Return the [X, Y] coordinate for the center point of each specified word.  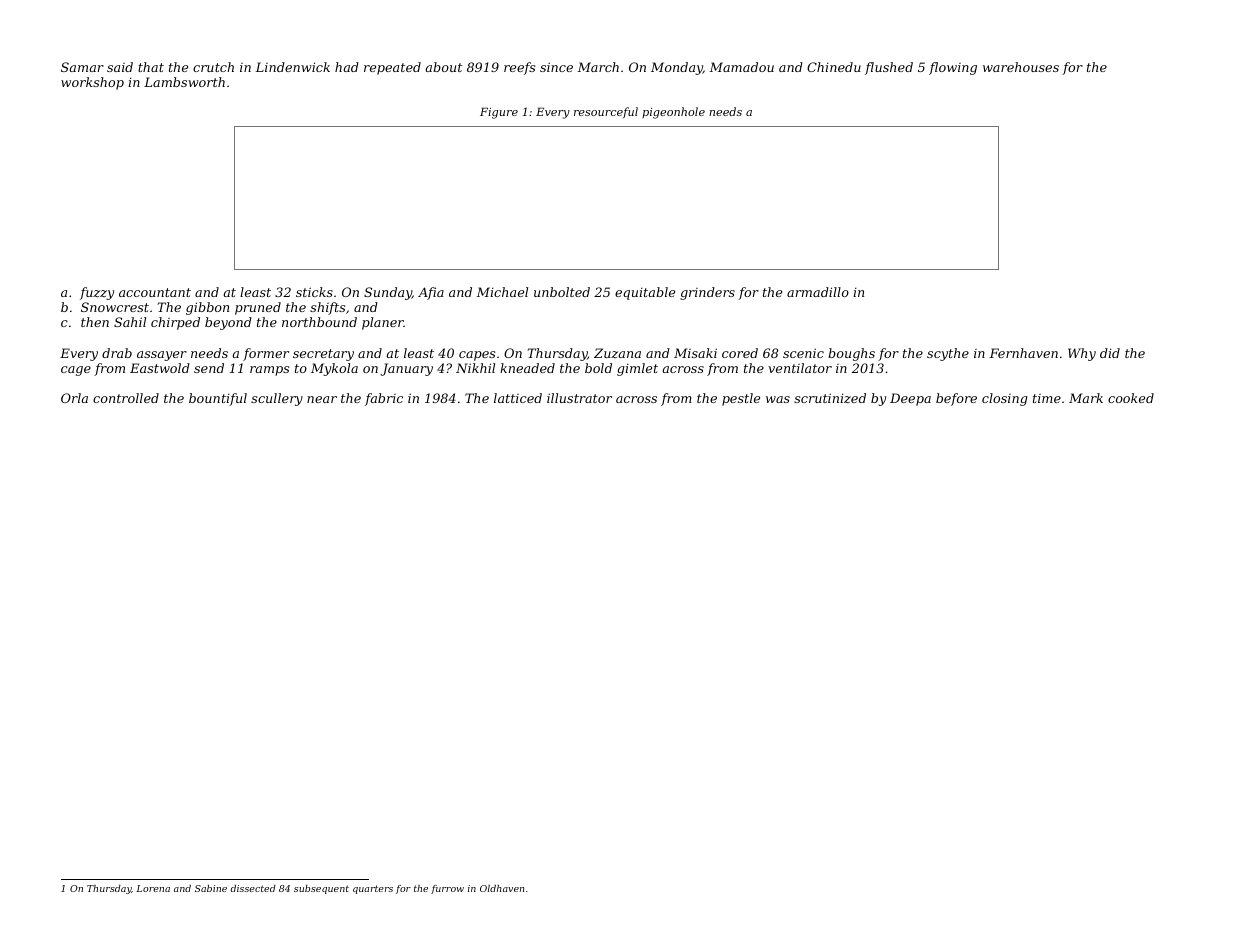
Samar [82, 67]
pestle [741, 399]
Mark [1086, 398]
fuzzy [97, 293]
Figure [499, 113]
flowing [953, 68]
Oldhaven [502, 888]
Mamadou [741, 67]
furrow [447, 889]
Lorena [153, 888]
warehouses [1021, 67]
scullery [277, 399]
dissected [253, 888]
